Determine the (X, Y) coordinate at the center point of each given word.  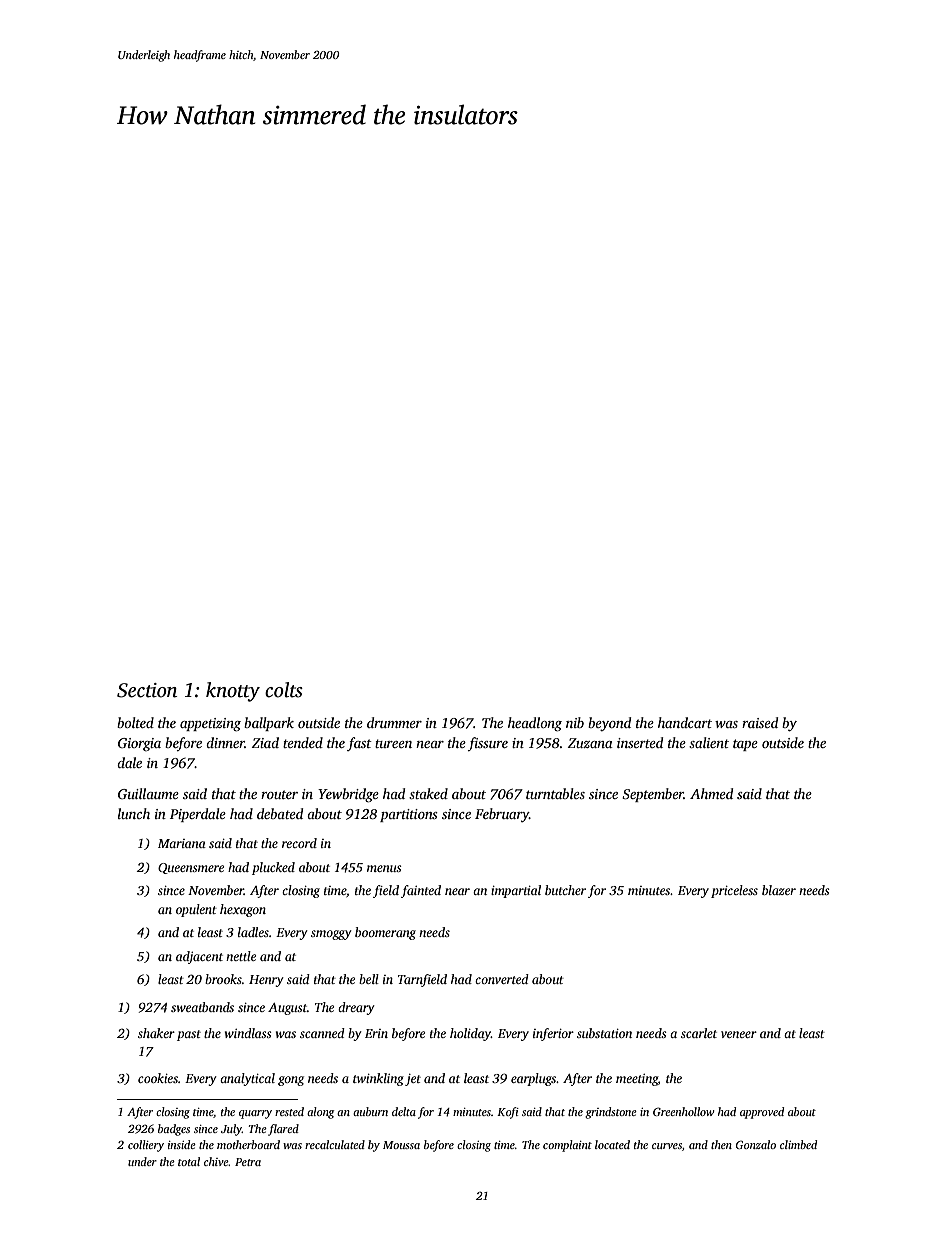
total (189, 1161)
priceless (734, 891)
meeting (637, 1080)
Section (147, 690)
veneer (739, 1034)
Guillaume (148, 793)
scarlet (699, 1033)
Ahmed (711, 793)
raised (760, 722)
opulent (196, 910)
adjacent (199, 957)
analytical (247, 1079)
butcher (565, 890)
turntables (555, 793)
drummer (394, 722)
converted (502, 979)
